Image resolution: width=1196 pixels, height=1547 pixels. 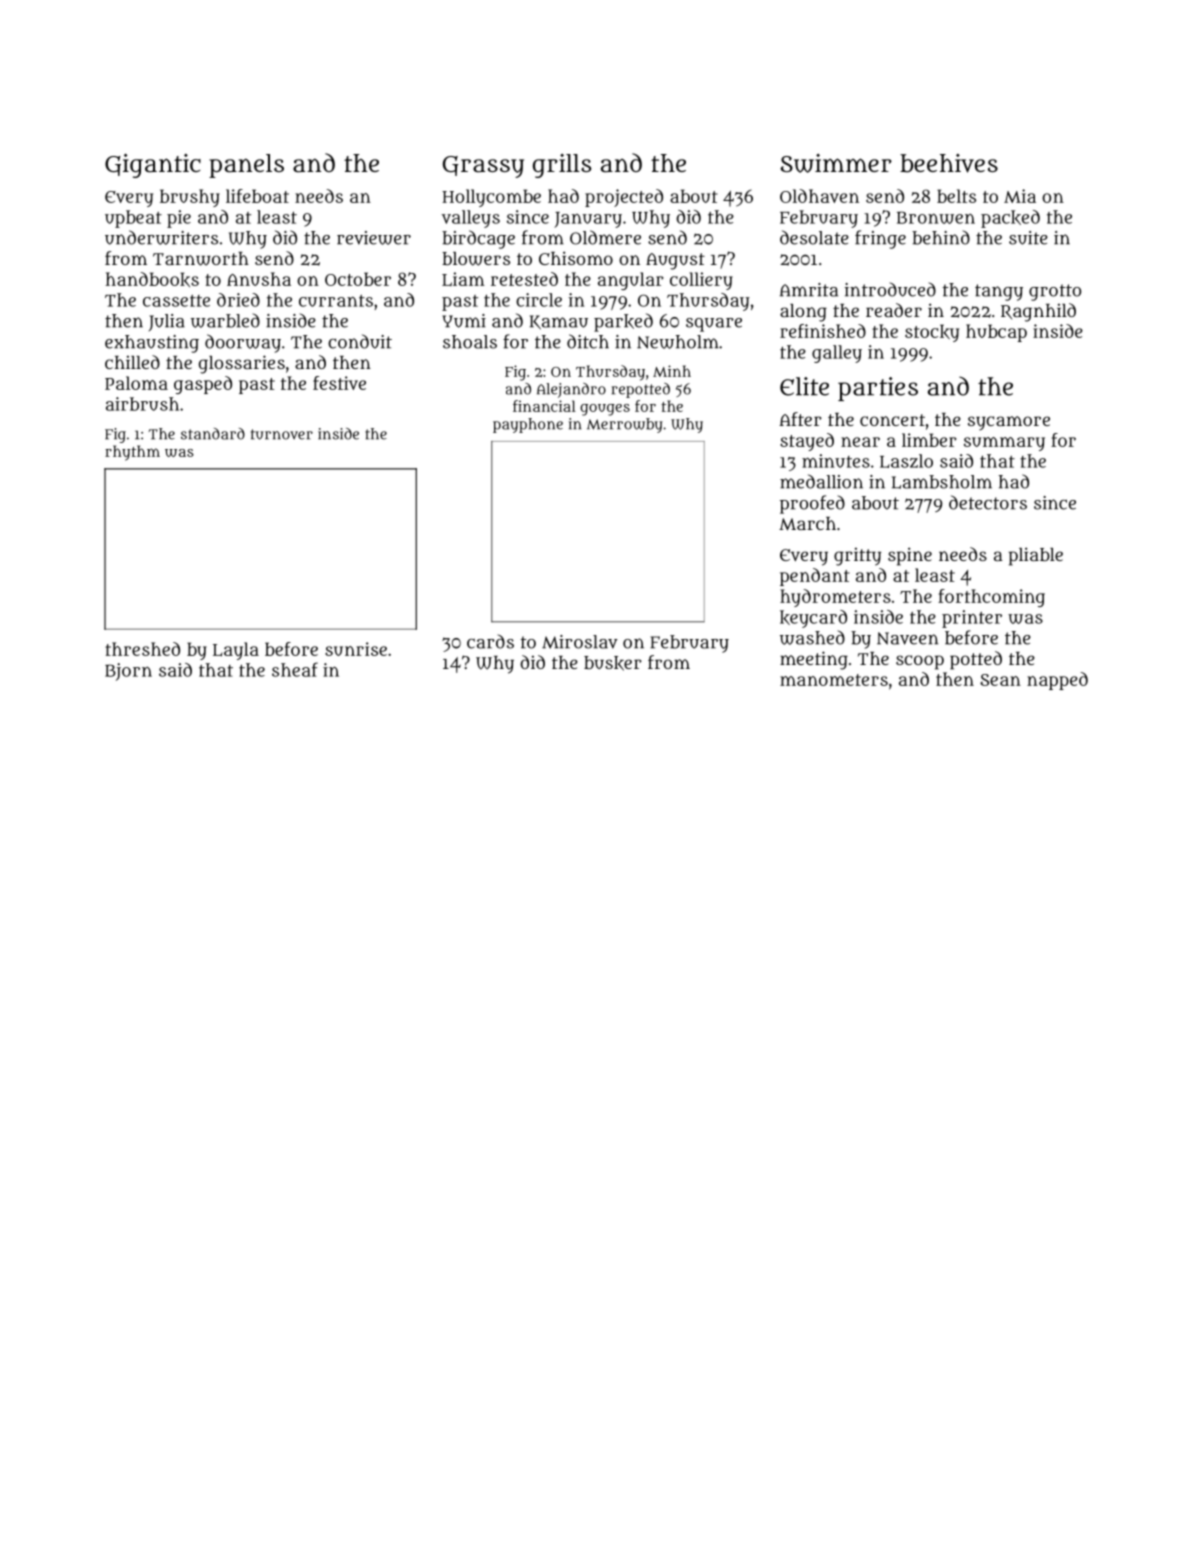 I want to click on sheaf, so click(x=295, y=669).
